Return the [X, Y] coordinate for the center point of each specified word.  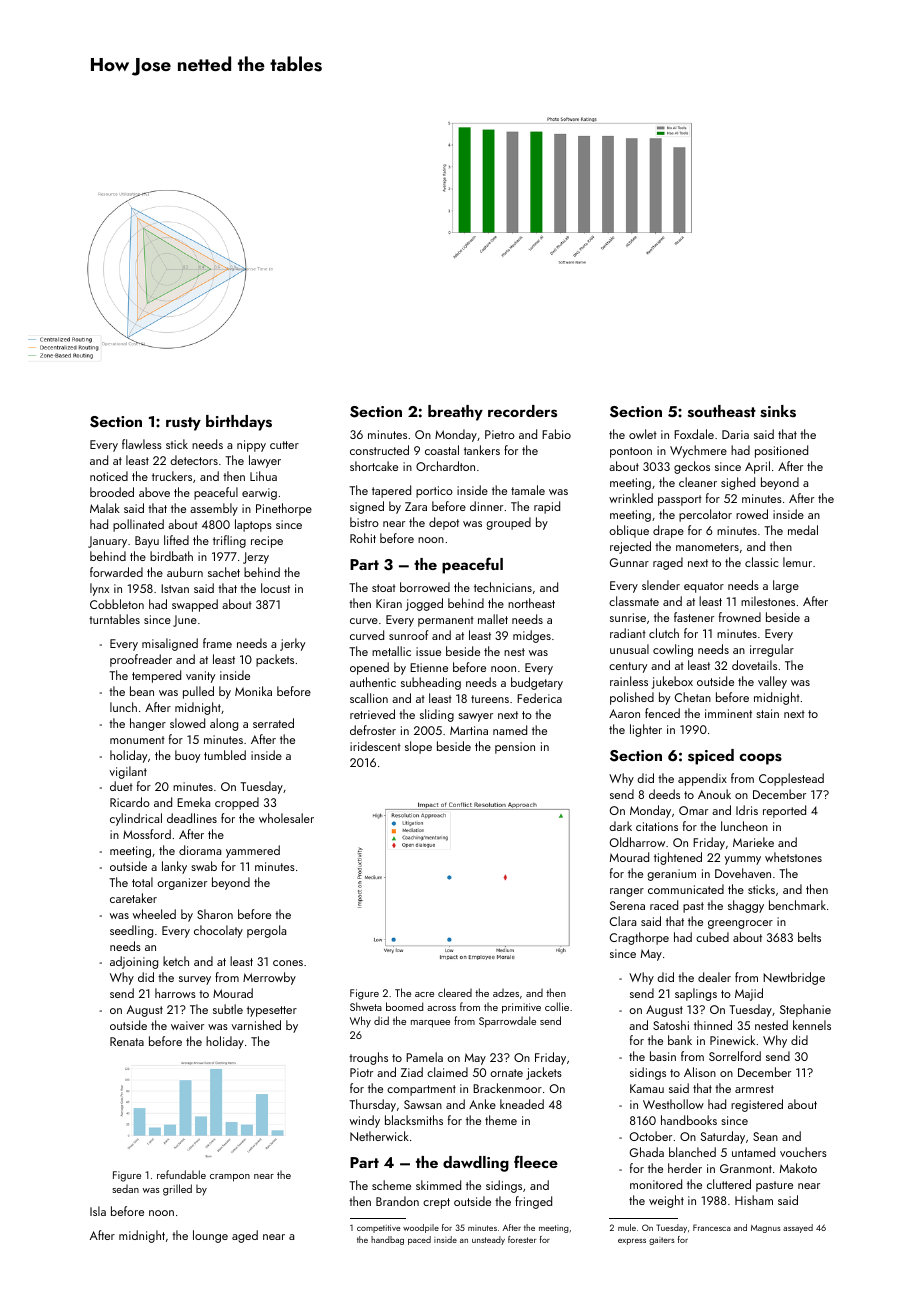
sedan [125, 1189]
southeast [722, 411]
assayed [798, 1228]
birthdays [239, 423]
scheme [391, 1185]
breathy [455, 413]
